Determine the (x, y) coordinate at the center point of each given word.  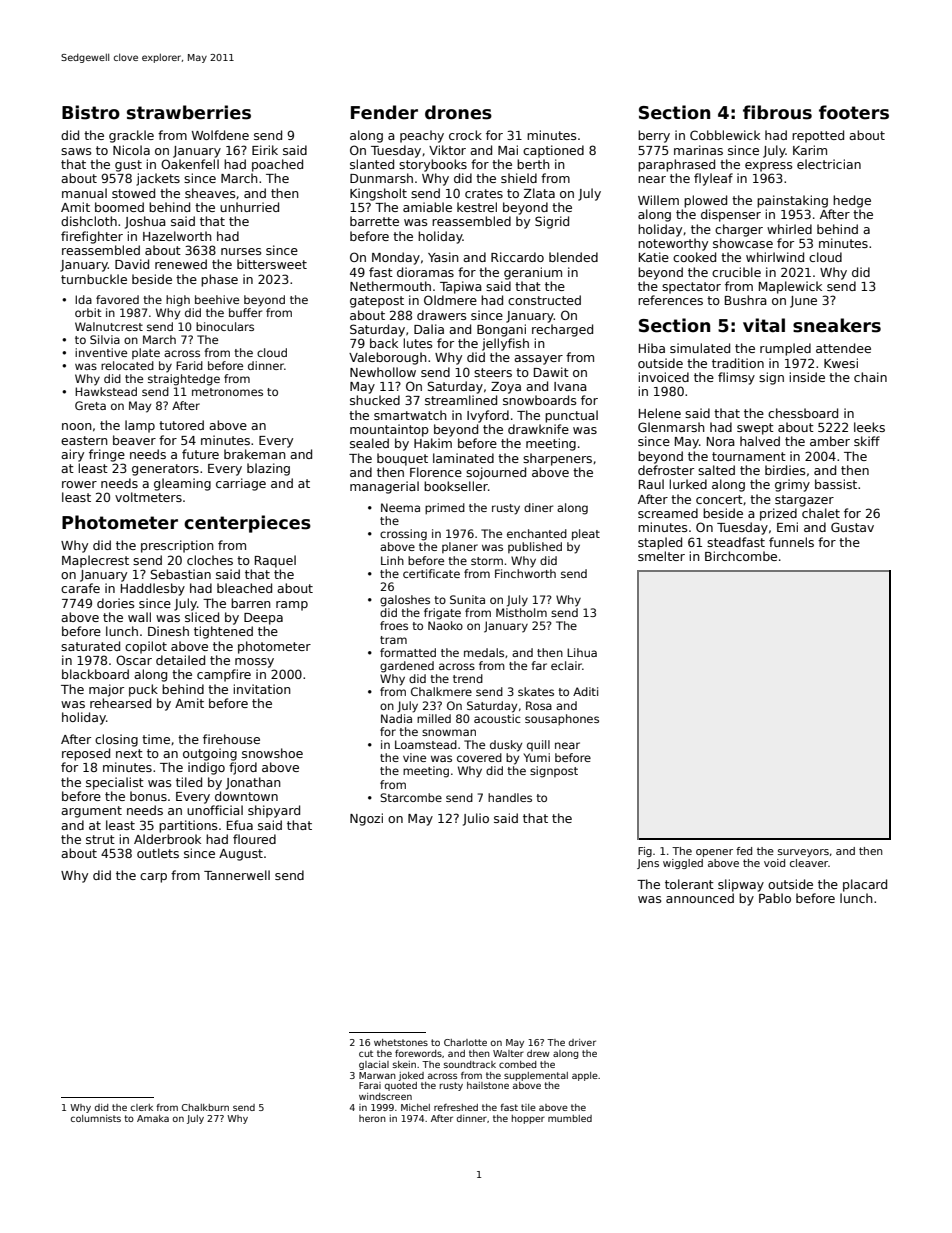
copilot (146, 647)
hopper (528, 1119)
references (670, 300)
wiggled (683, 864)
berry (654, 136)
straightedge (184, 380)
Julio (476, 819)
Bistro (91, 112)
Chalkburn (205, 1107)
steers (493, 372)
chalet (821, 513)
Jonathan (253, 783)
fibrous (777, 112)
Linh (392, 560)
